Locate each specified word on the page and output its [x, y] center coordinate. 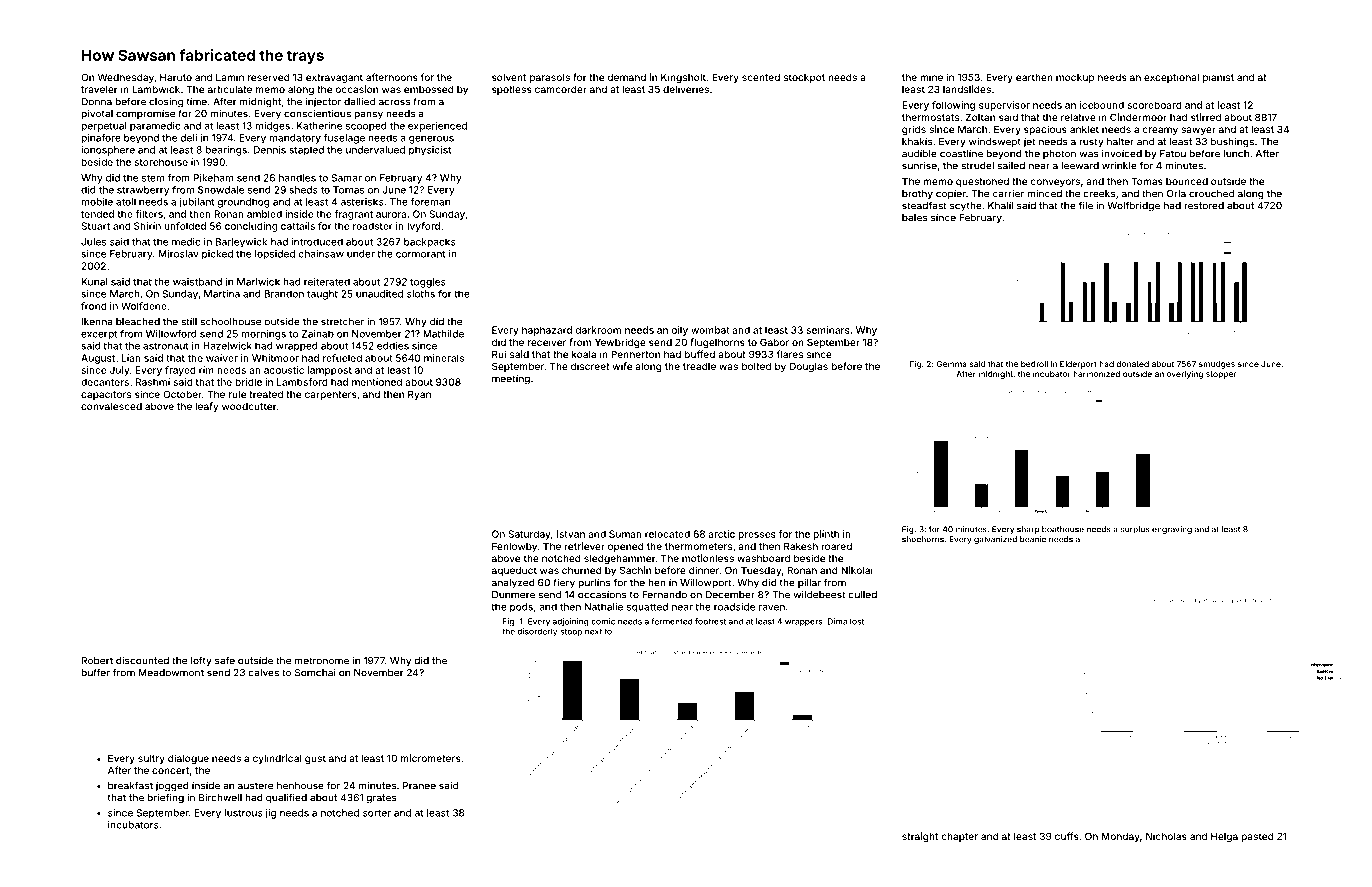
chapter [959, 837]
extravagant [334, 78]
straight [920, 837]
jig [270, 814]
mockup [1075, 78]
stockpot [804, 78]
